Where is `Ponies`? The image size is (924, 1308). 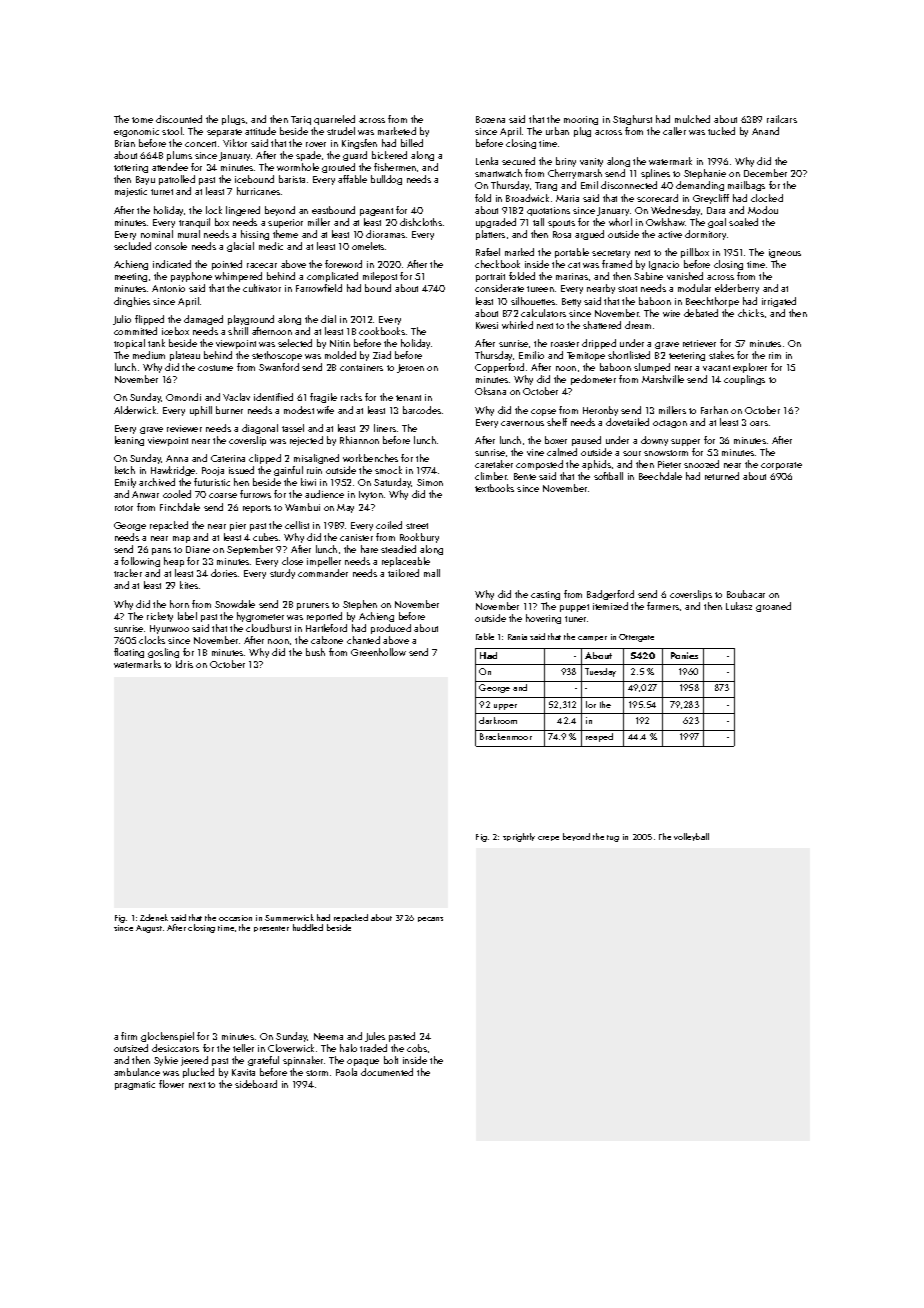
Ponies is located at coordinates (684, 655).
